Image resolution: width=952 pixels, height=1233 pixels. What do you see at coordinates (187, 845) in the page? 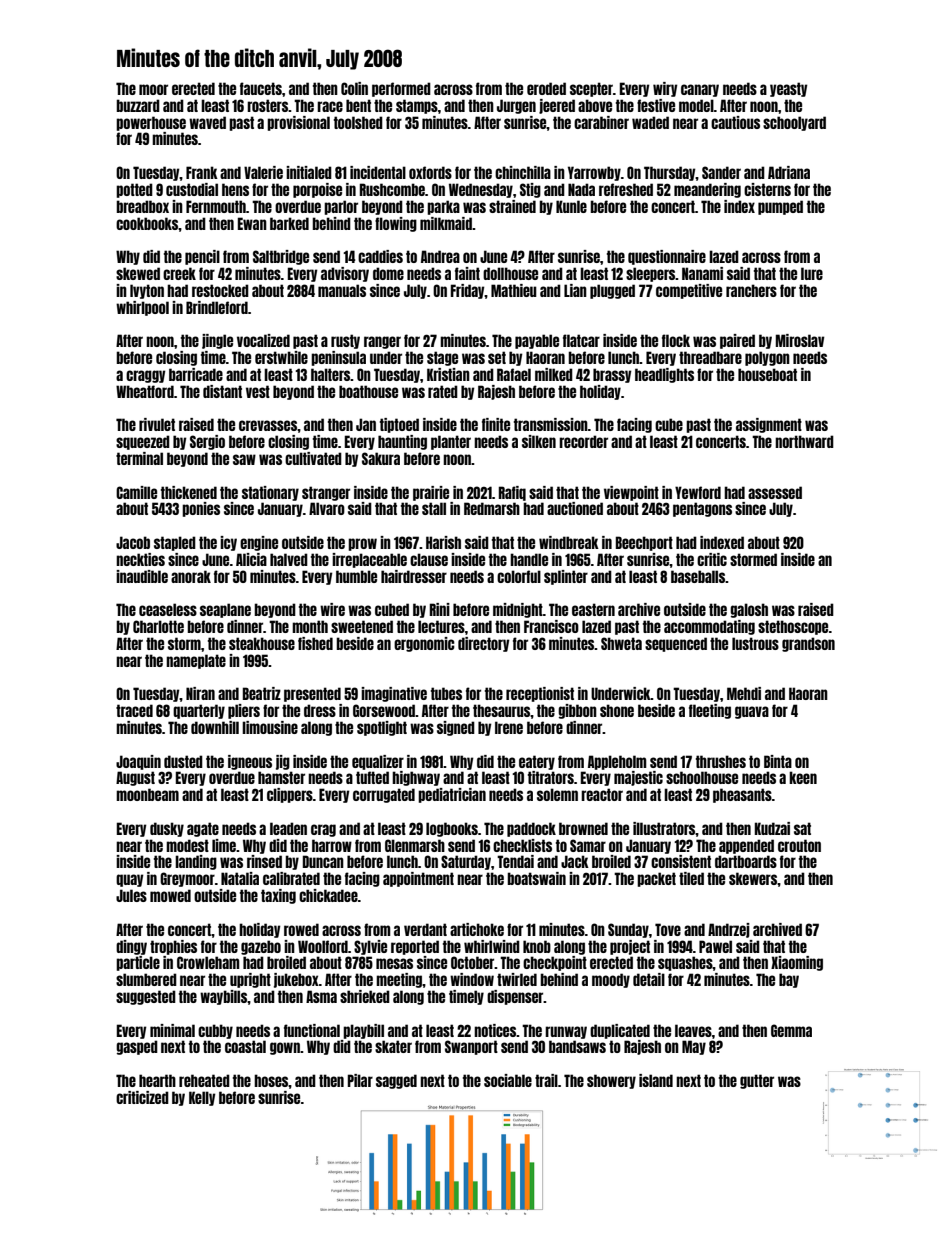
I see `modest` at bounding box center [187, 845].
